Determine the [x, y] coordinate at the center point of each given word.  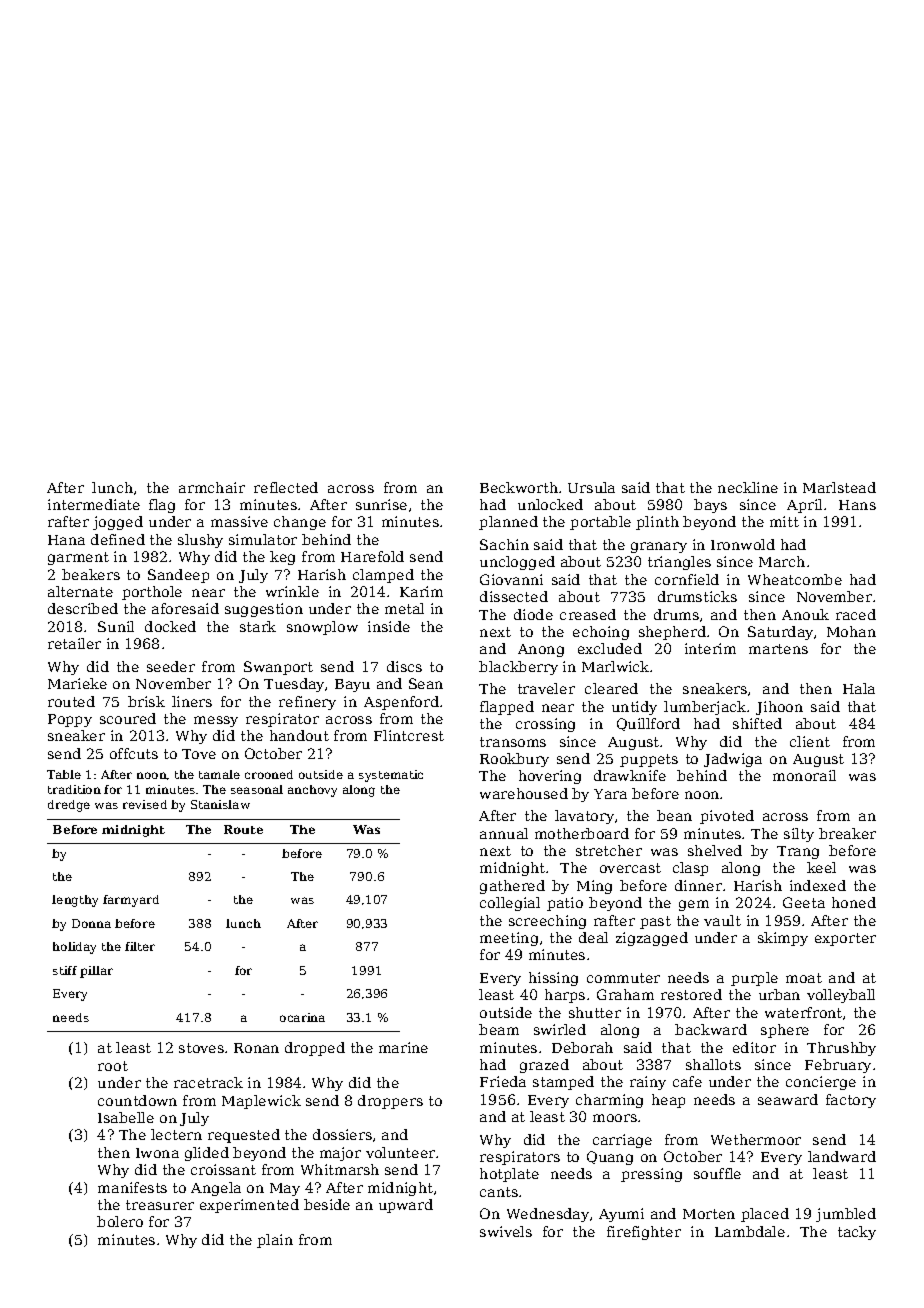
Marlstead [839, 487]
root [113, 1066]
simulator [263, 539]
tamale [219, 774]
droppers [390, 1102]
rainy [648, 1083]
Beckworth [519, 487]
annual [504, 833]
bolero [120, 1221]
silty [799, 835]
